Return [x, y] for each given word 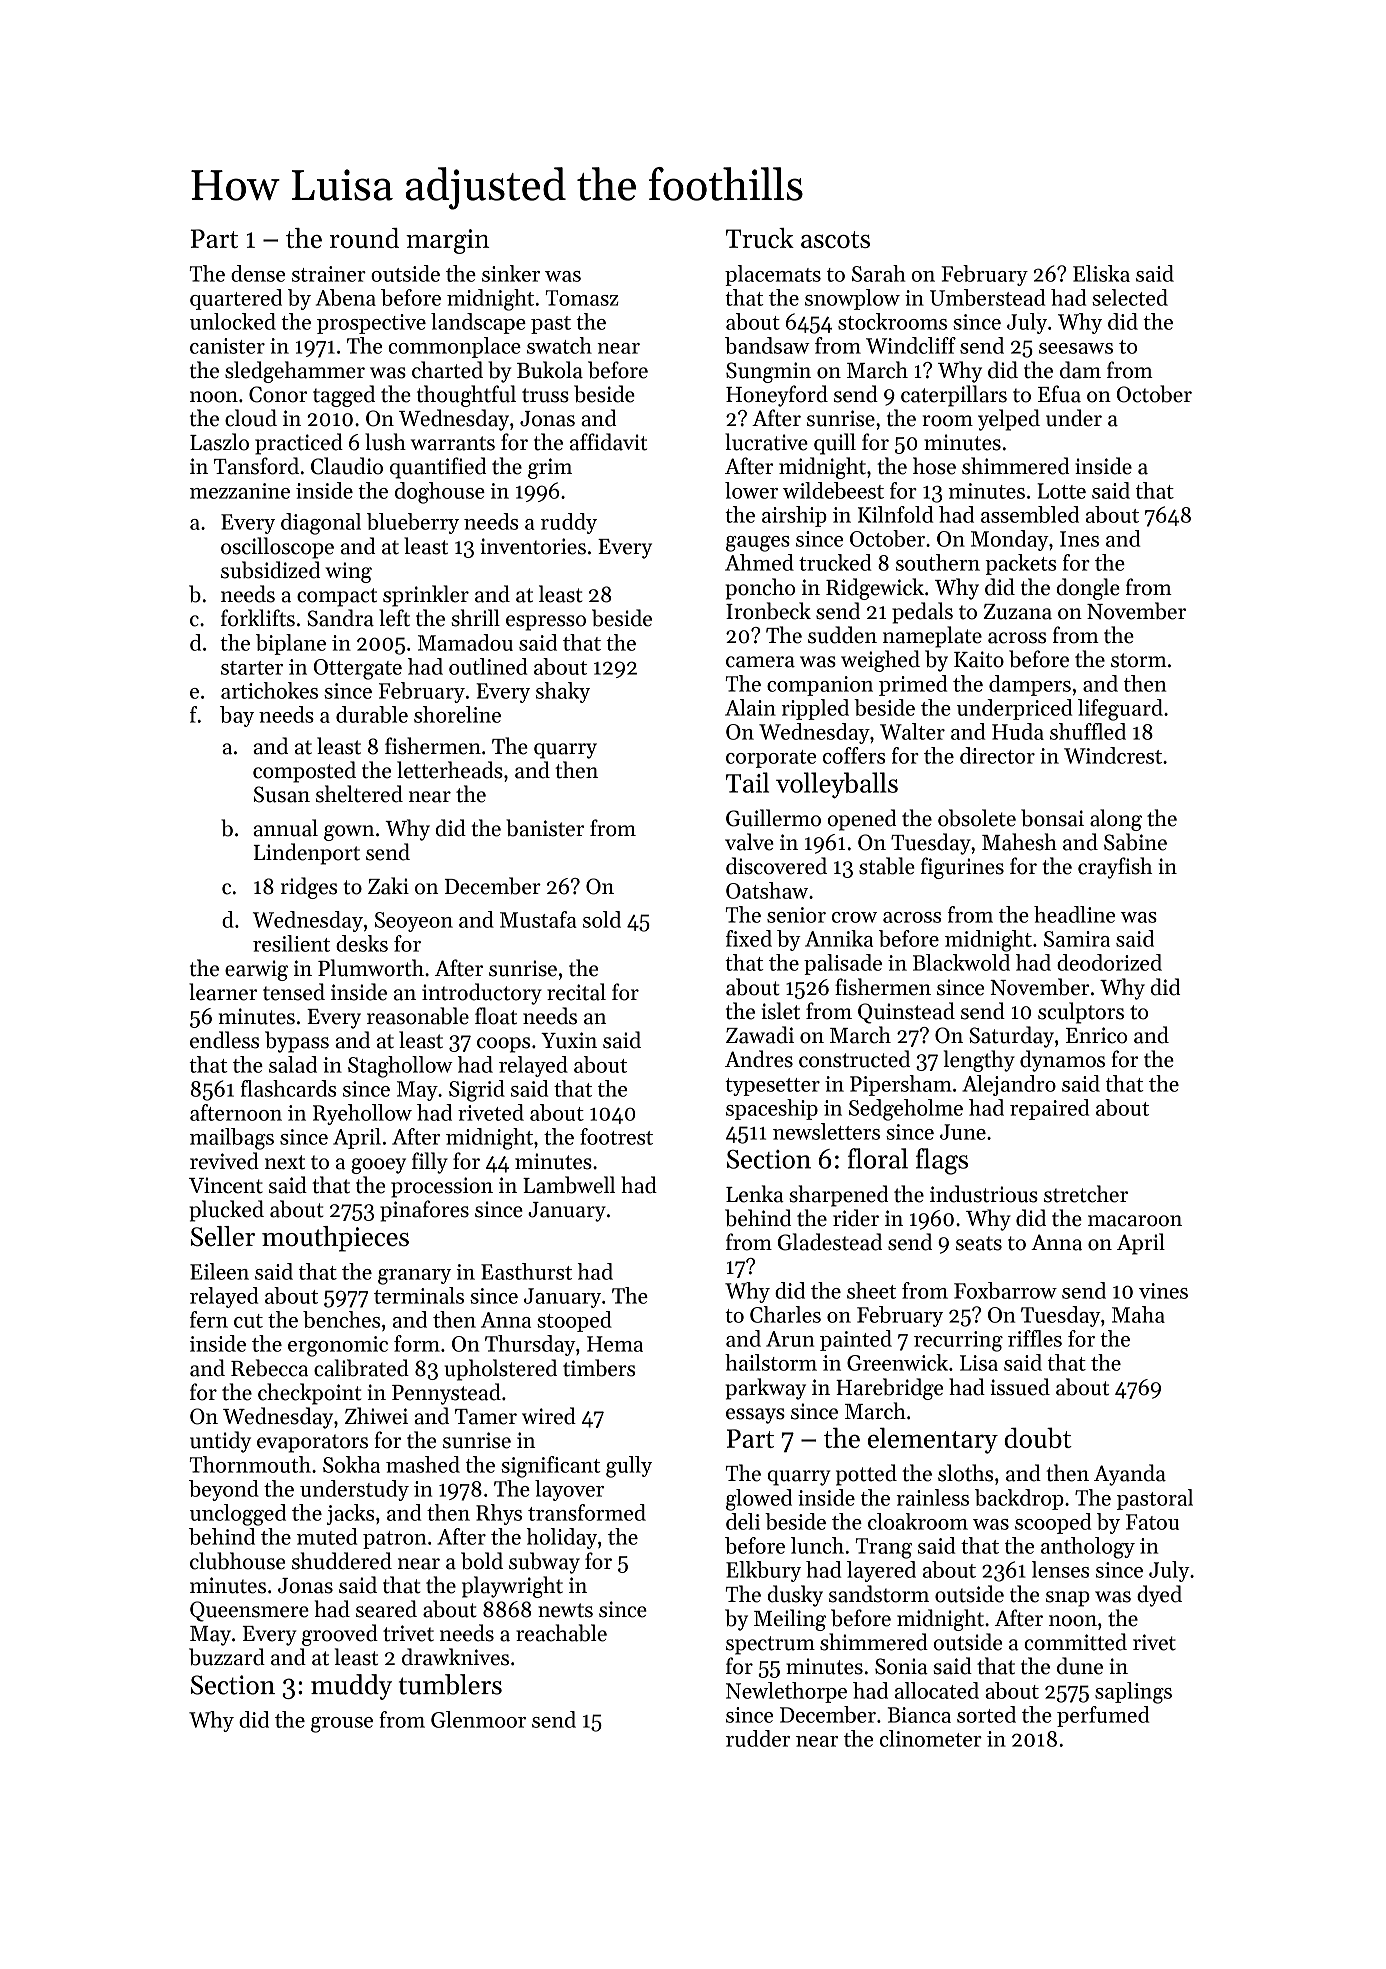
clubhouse [237, 1561]
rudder [758, 1738]
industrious [984, 1194]
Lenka [755, 1194]
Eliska [1101, 273]
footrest [616, 1136]
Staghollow [400, 1067]
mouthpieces [335, 1239]
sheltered [359, 794]
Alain [750, 707]
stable [887, 866]
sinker [511, 273]
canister [227, 346]
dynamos [1062, 1061]
